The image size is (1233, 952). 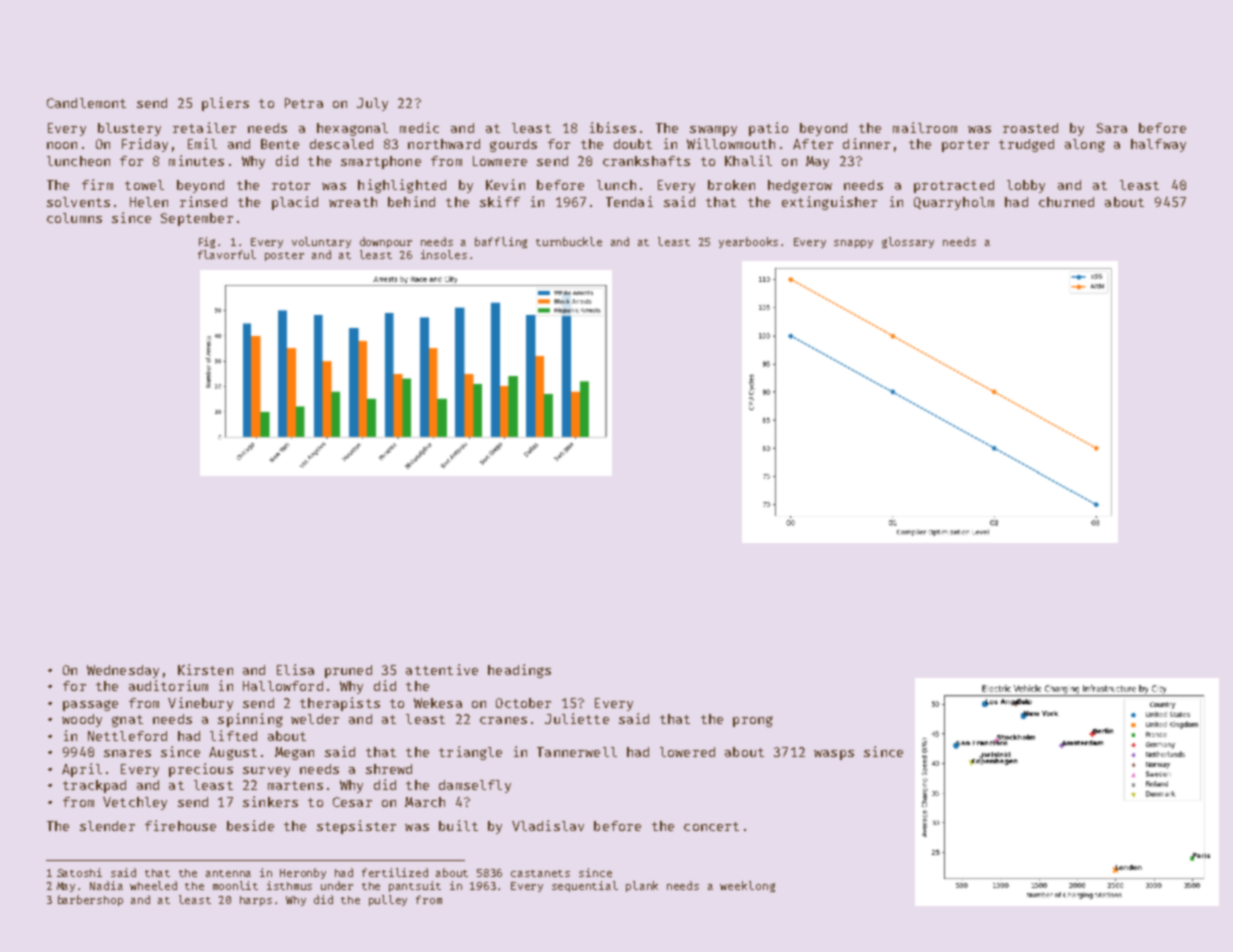 What do you see at coordinates (295, 669) in the document?
I see `Elisa` at bounding box center [295, 669].
